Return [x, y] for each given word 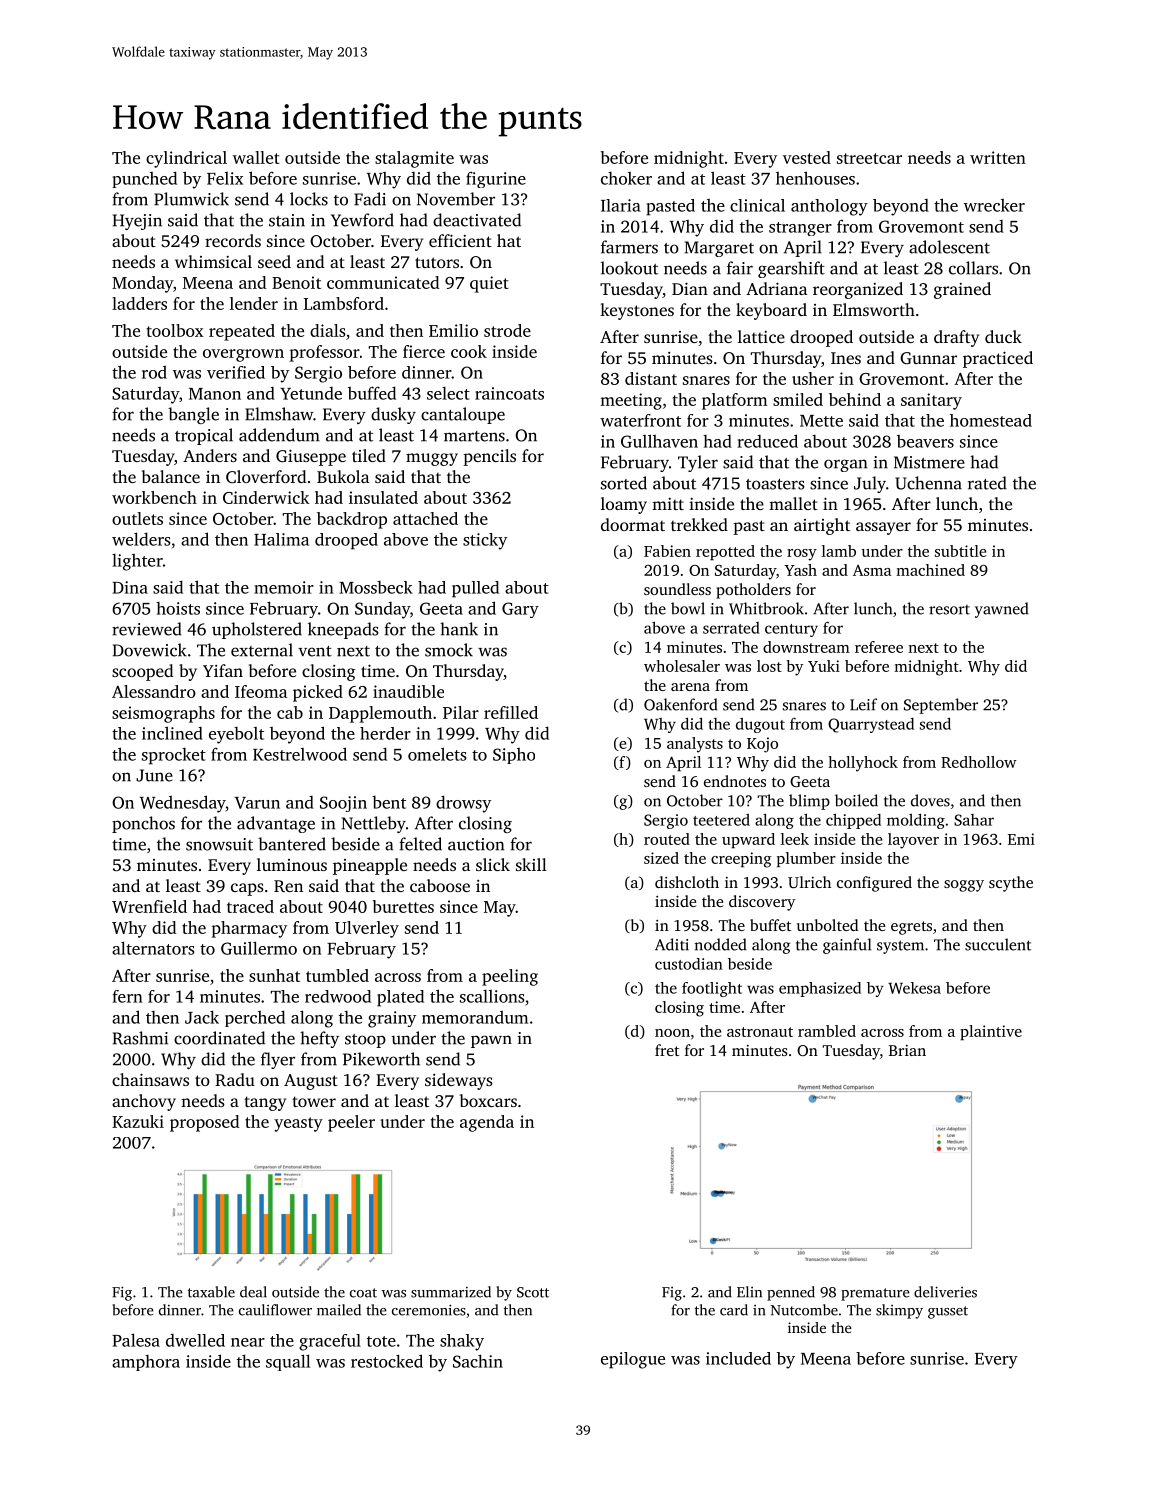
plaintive [991, 1032]
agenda [487, 1123]
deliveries [945, 1292]
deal [253, 1292]
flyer [278, 1060]
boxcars [488, 1100]
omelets [437, 754]
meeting [631, 401]
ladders [139, 303]
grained [962, 290]
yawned [1001, 610]
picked [318, 693]
